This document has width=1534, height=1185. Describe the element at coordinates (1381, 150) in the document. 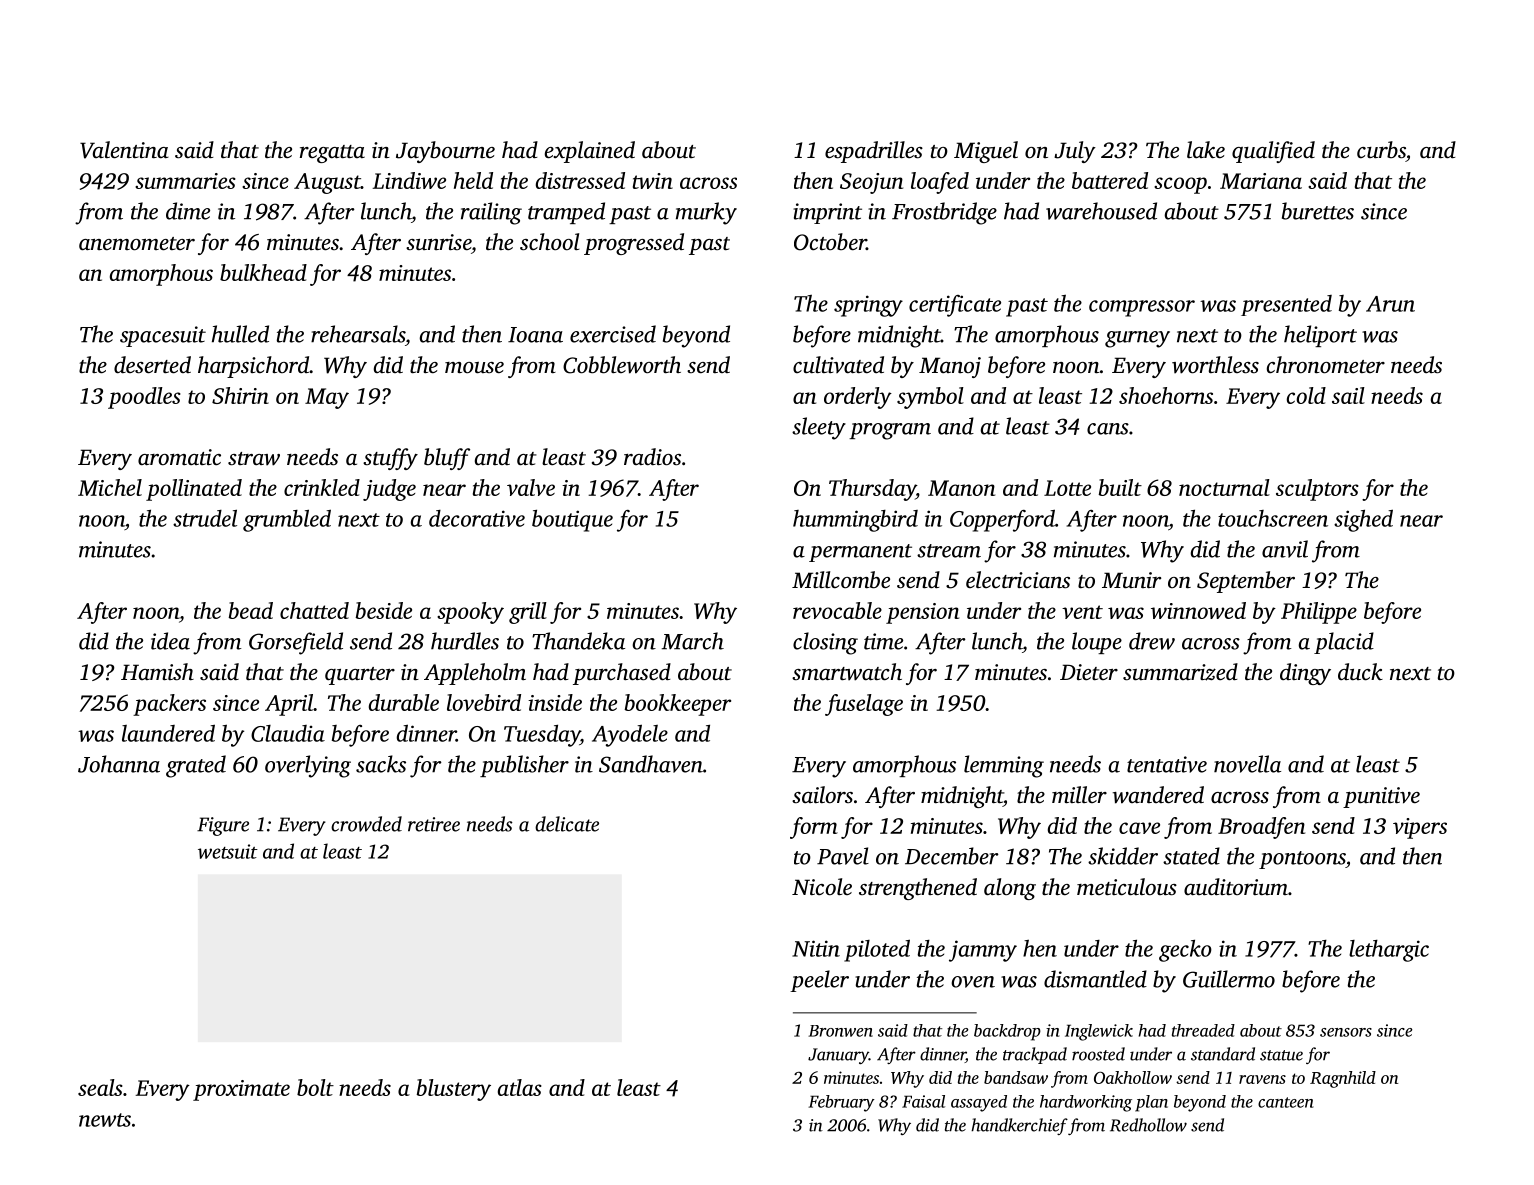

I see `curbs` at that location.
